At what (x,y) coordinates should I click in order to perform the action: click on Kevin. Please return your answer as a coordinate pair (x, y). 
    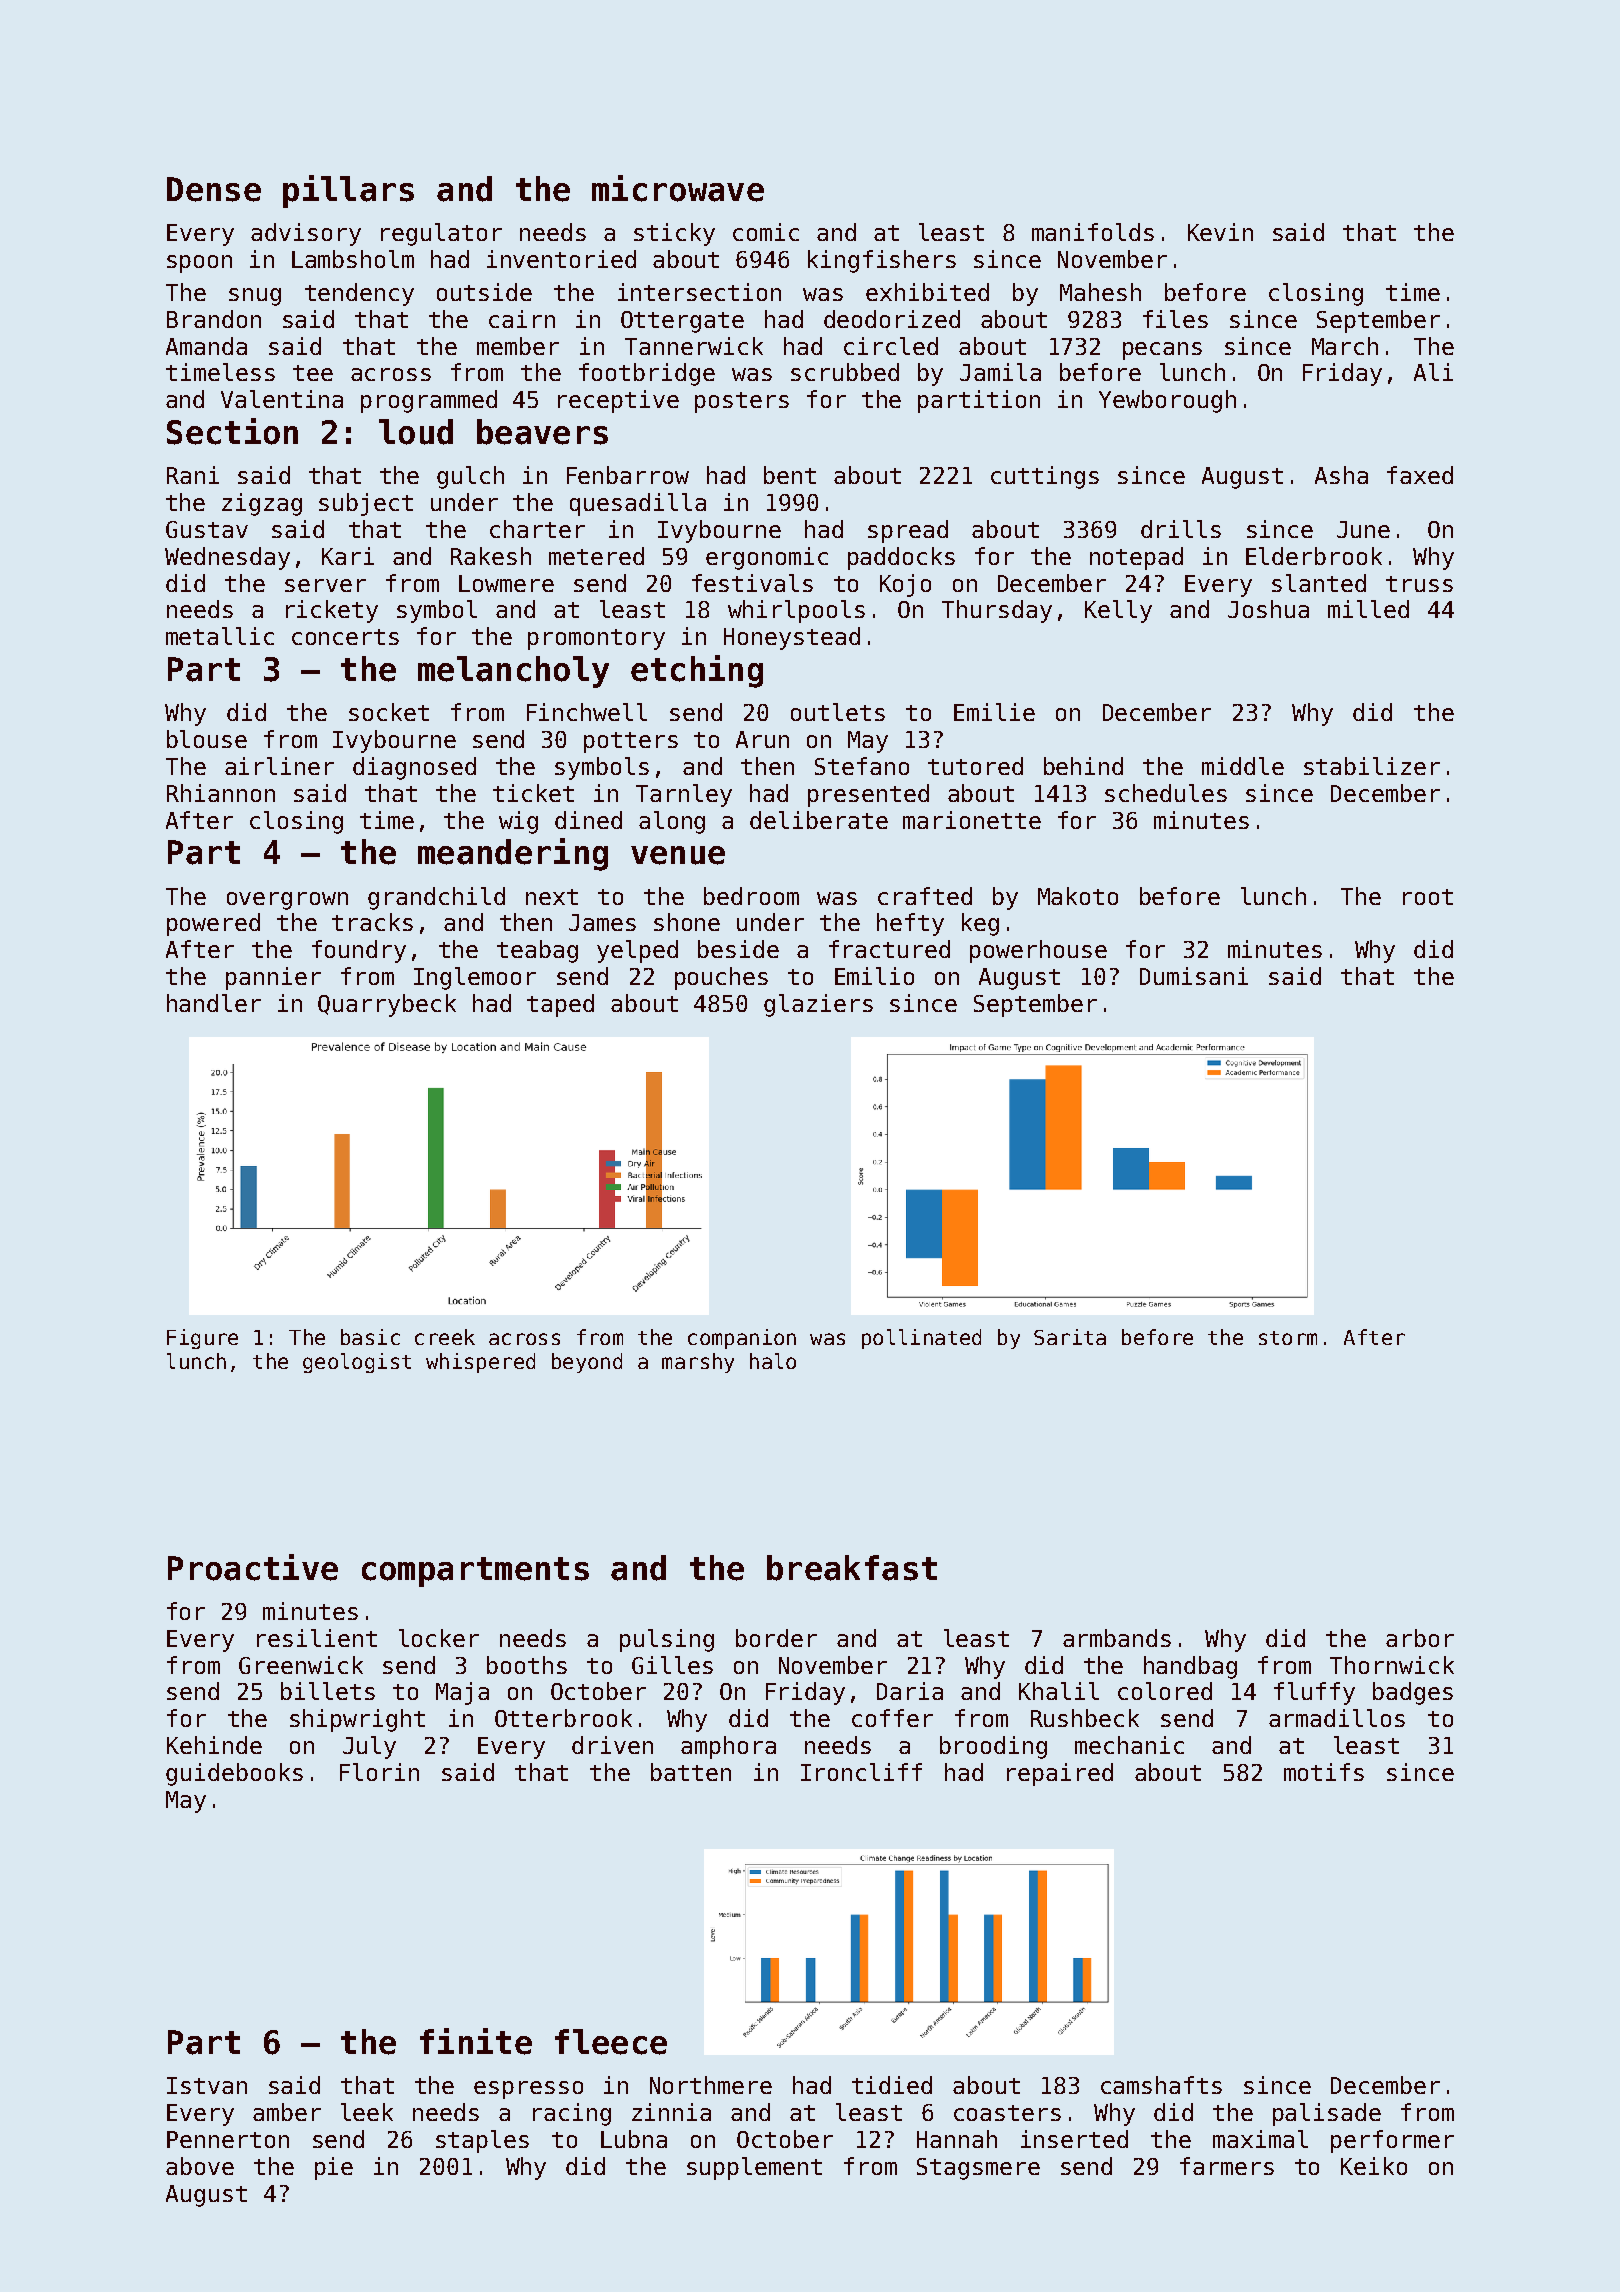
    Looking at the image, I should click on (1220, 232).
